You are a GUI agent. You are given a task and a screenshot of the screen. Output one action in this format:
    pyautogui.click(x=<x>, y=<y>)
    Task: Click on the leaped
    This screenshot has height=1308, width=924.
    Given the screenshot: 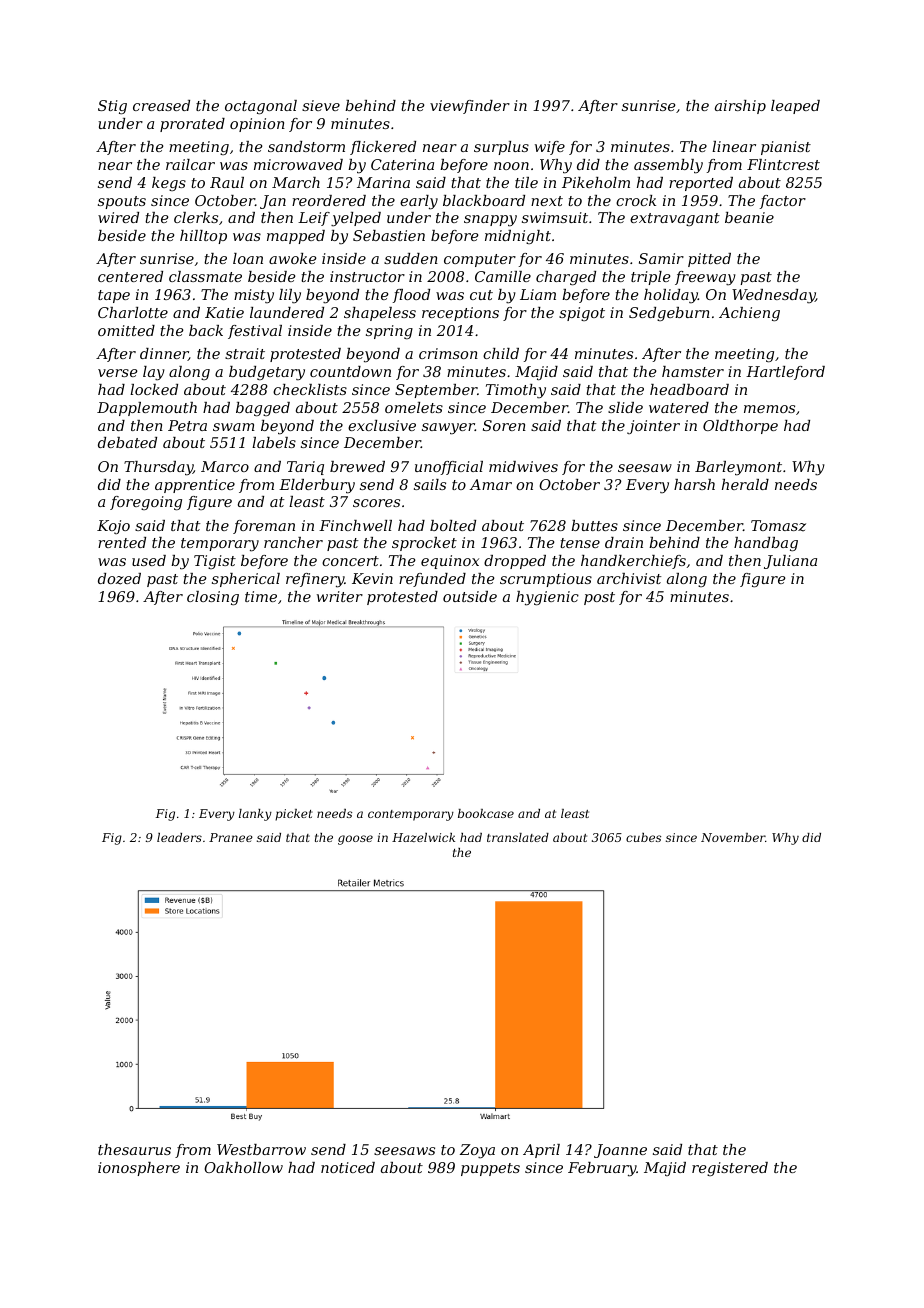 What is the action you would take?
    pyautogui.click(x=795, y=107)
